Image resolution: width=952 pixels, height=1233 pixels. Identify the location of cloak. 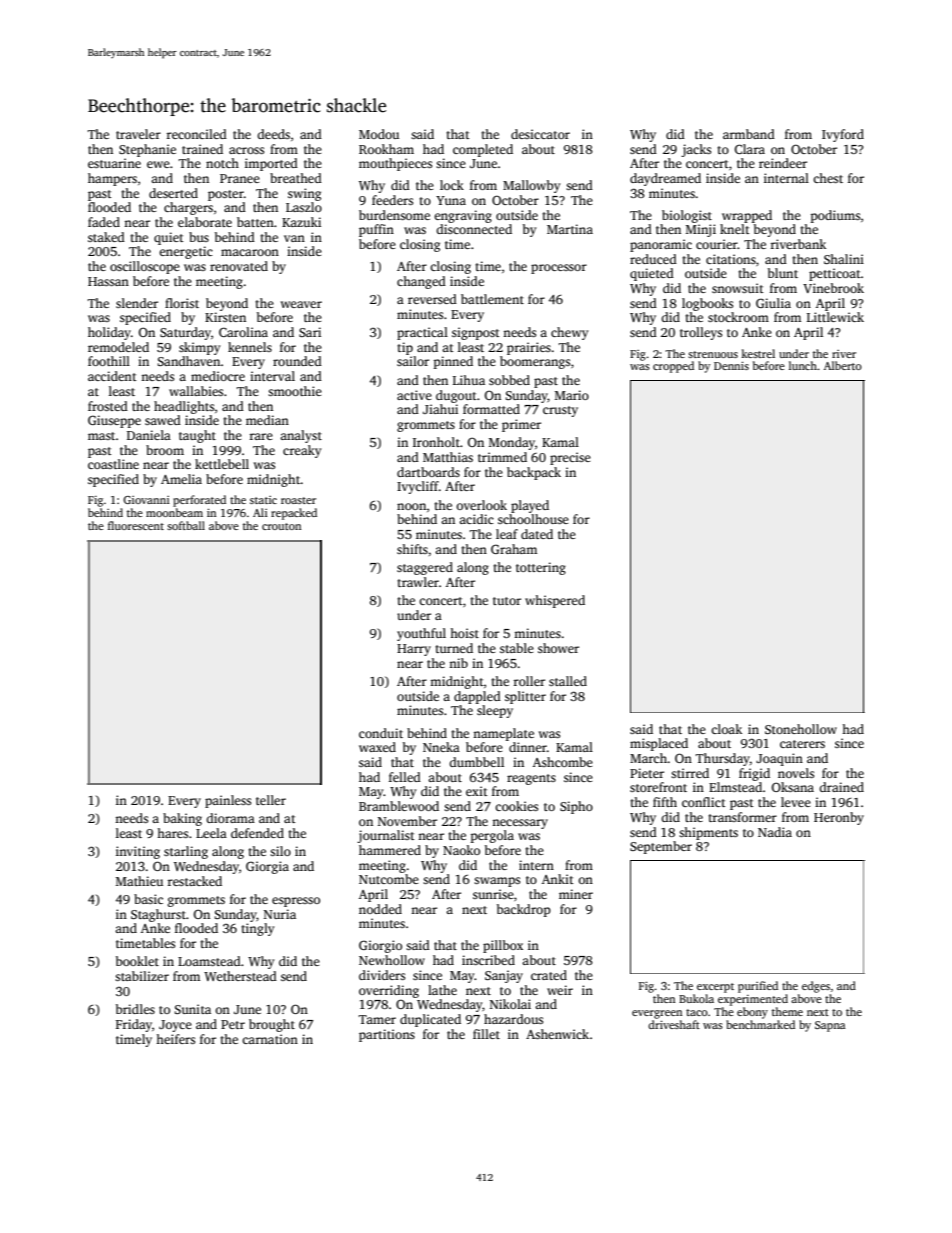
(726, 729).
